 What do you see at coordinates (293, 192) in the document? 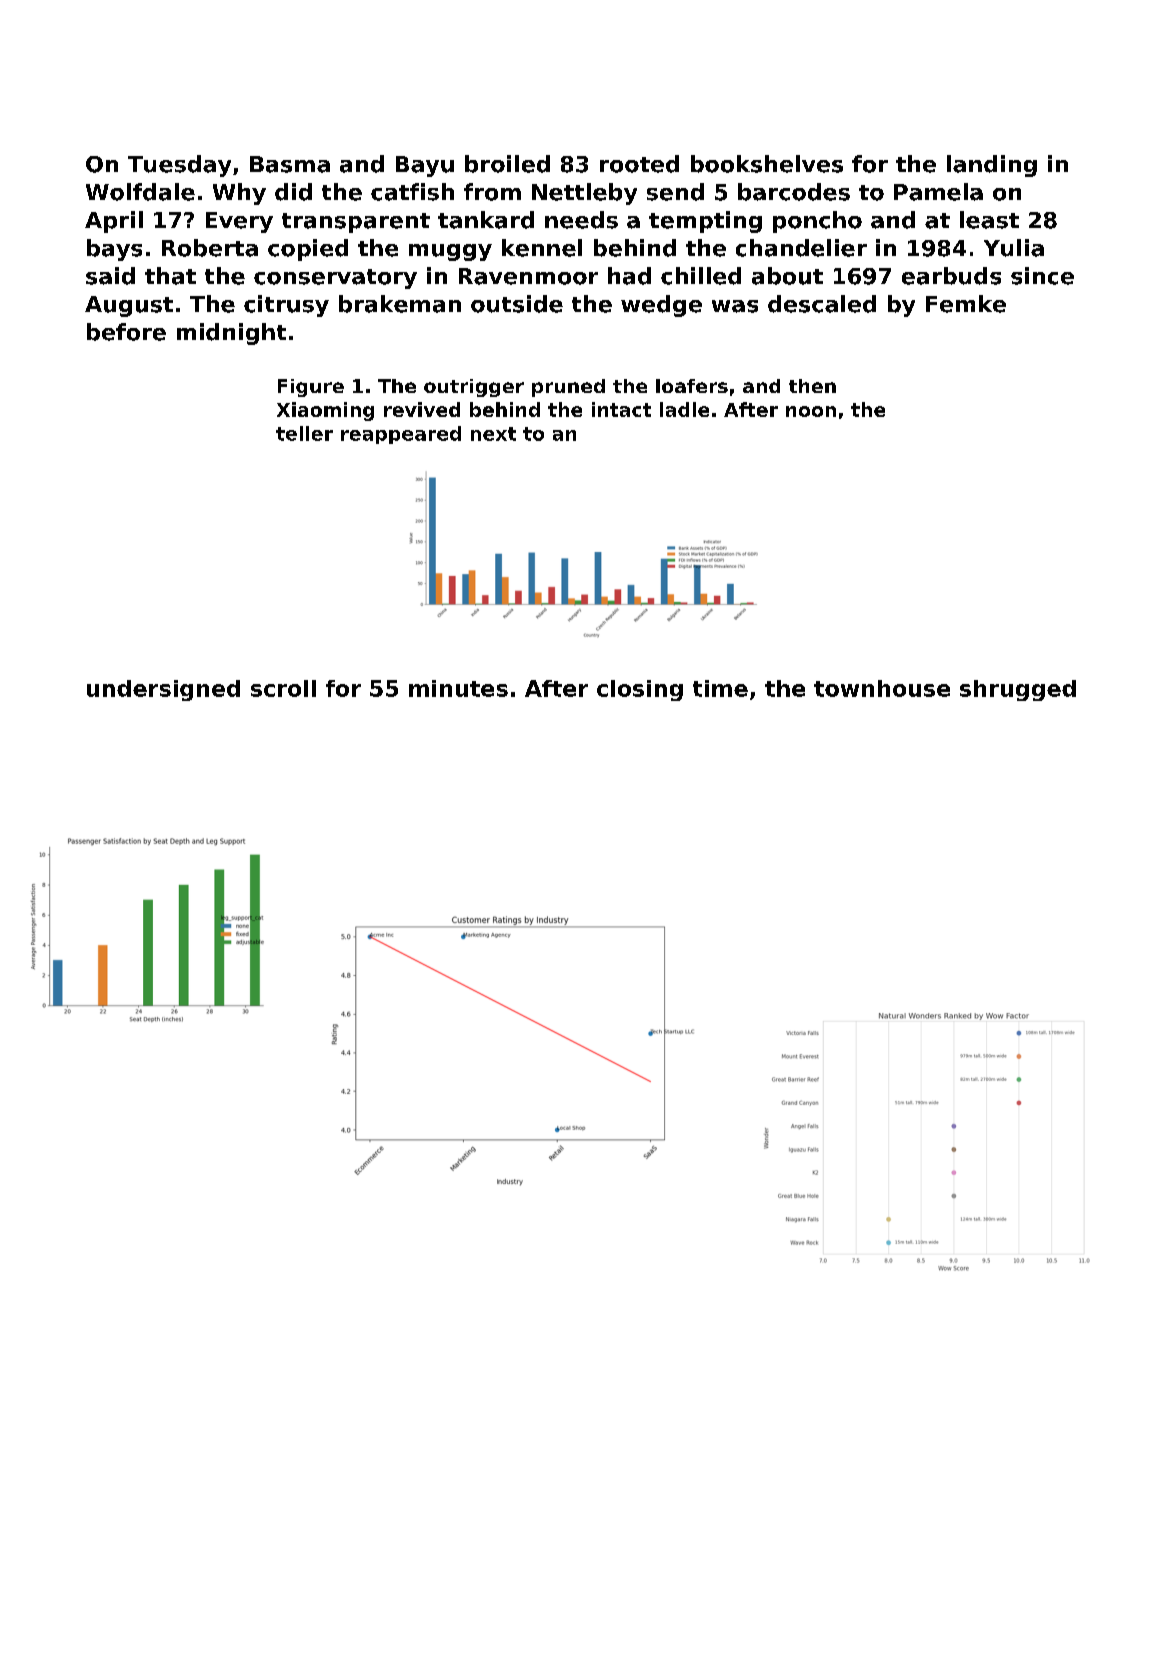
I see `did` at bounding box center [293, 192].
